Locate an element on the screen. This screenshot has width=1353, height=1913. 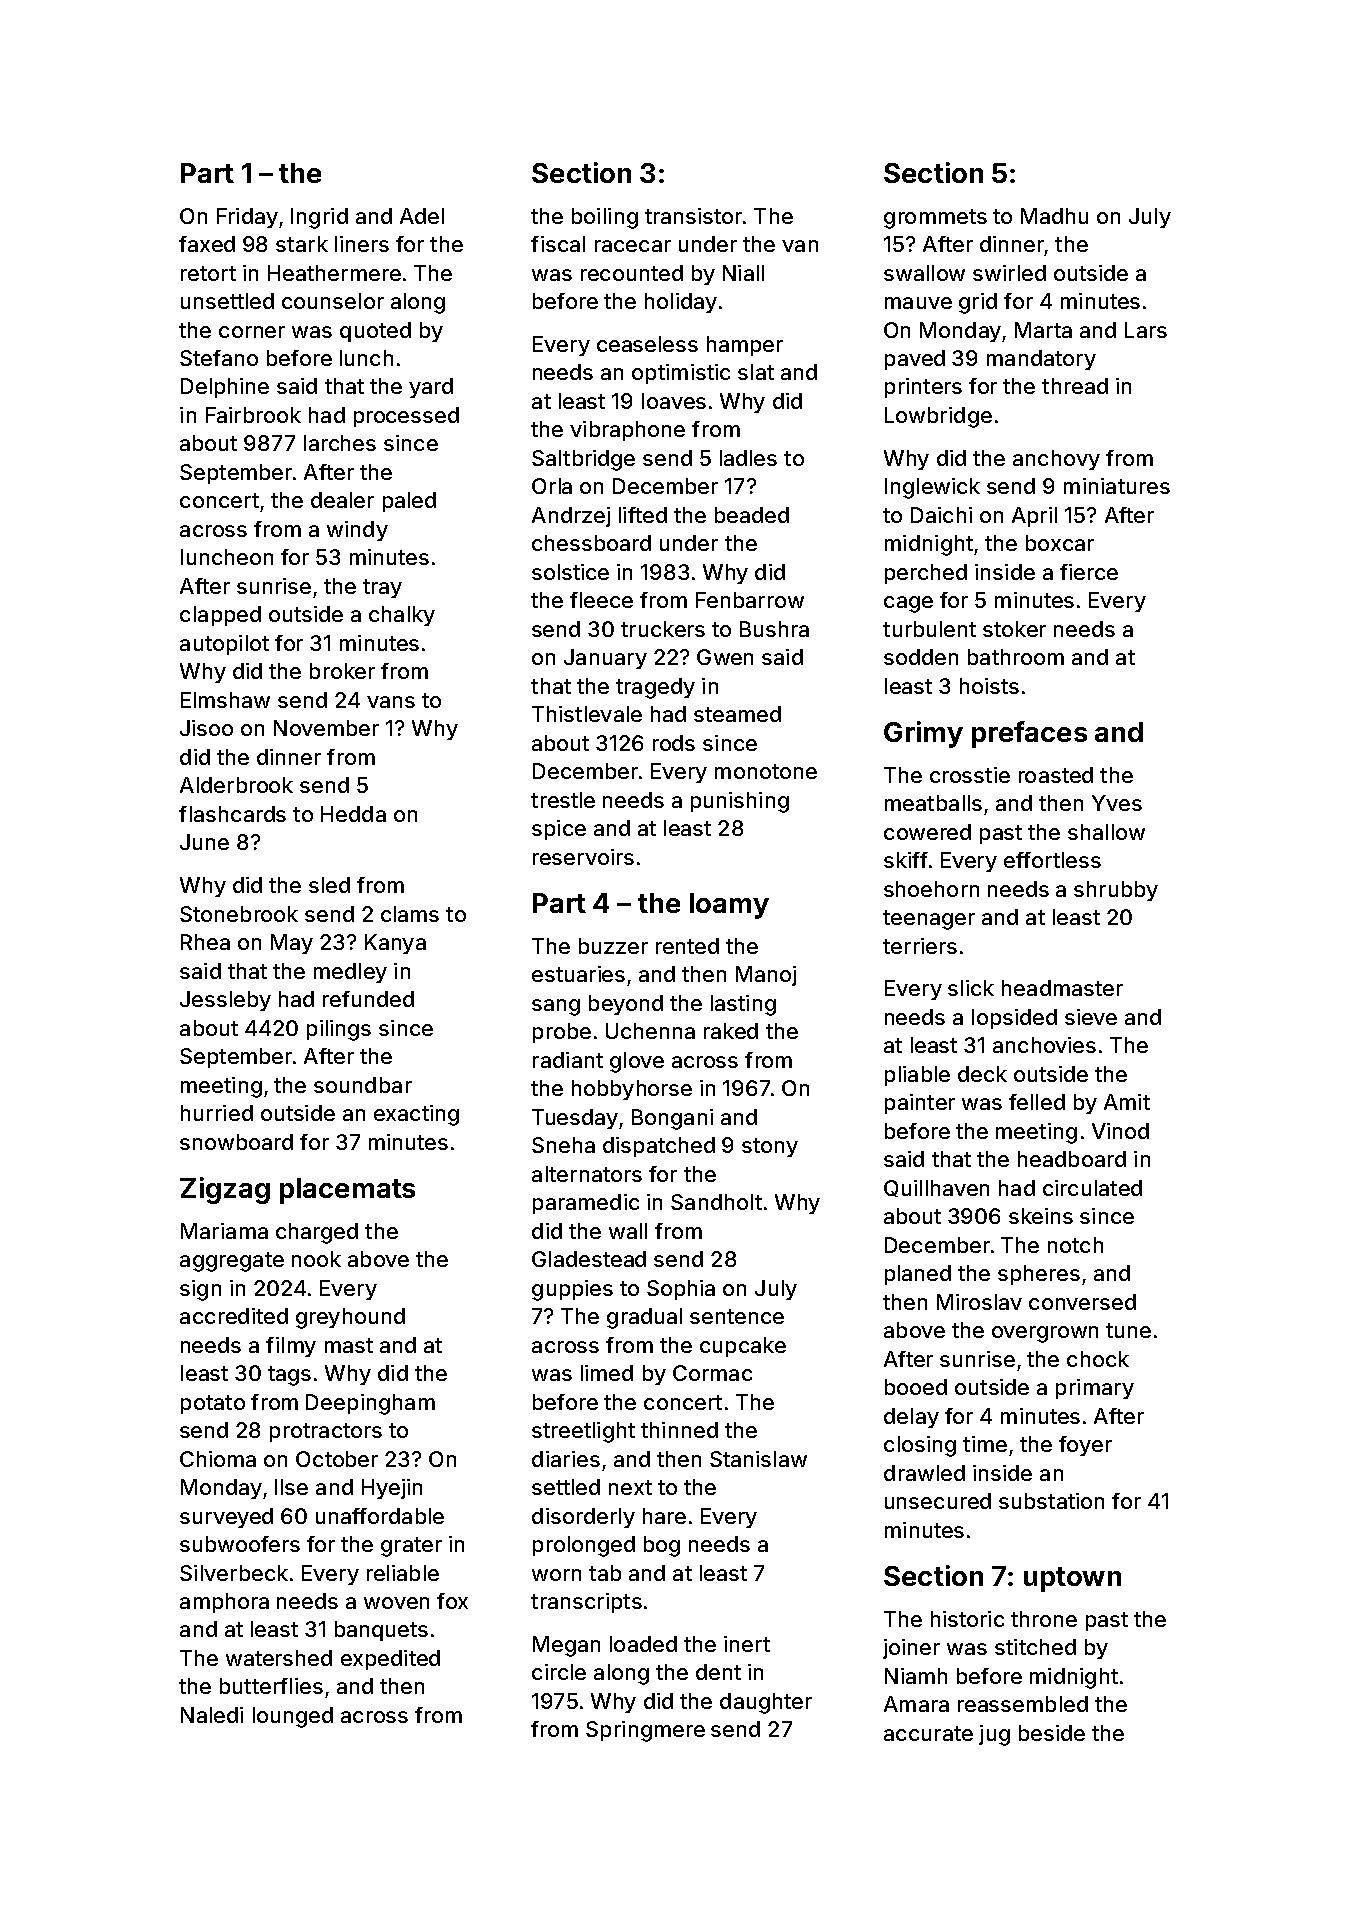
planed is located at coordinates (918, 1275).
